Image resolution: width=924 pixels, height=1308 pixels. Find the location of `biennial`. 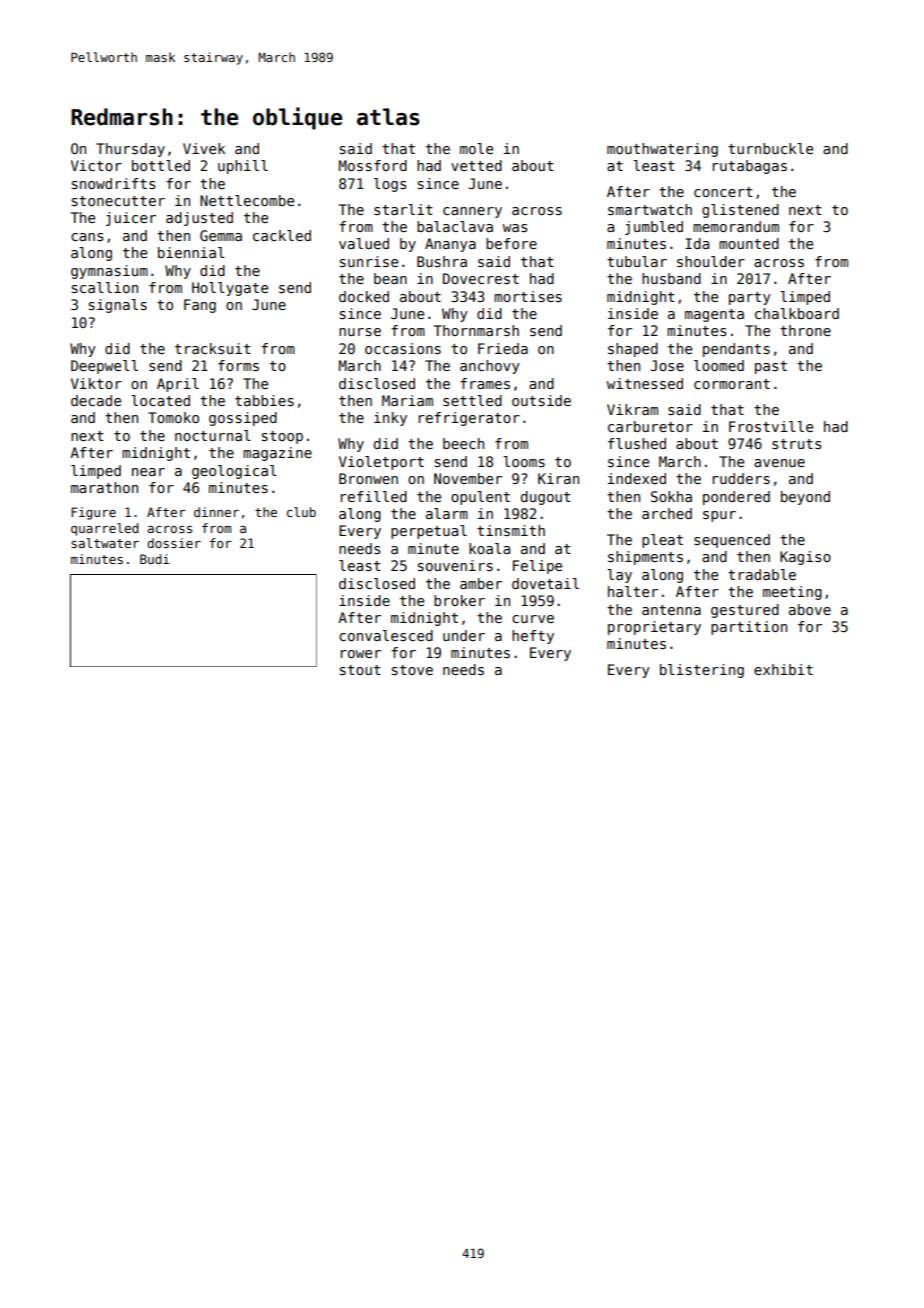

biennial is located at coordinates (191, 252).
